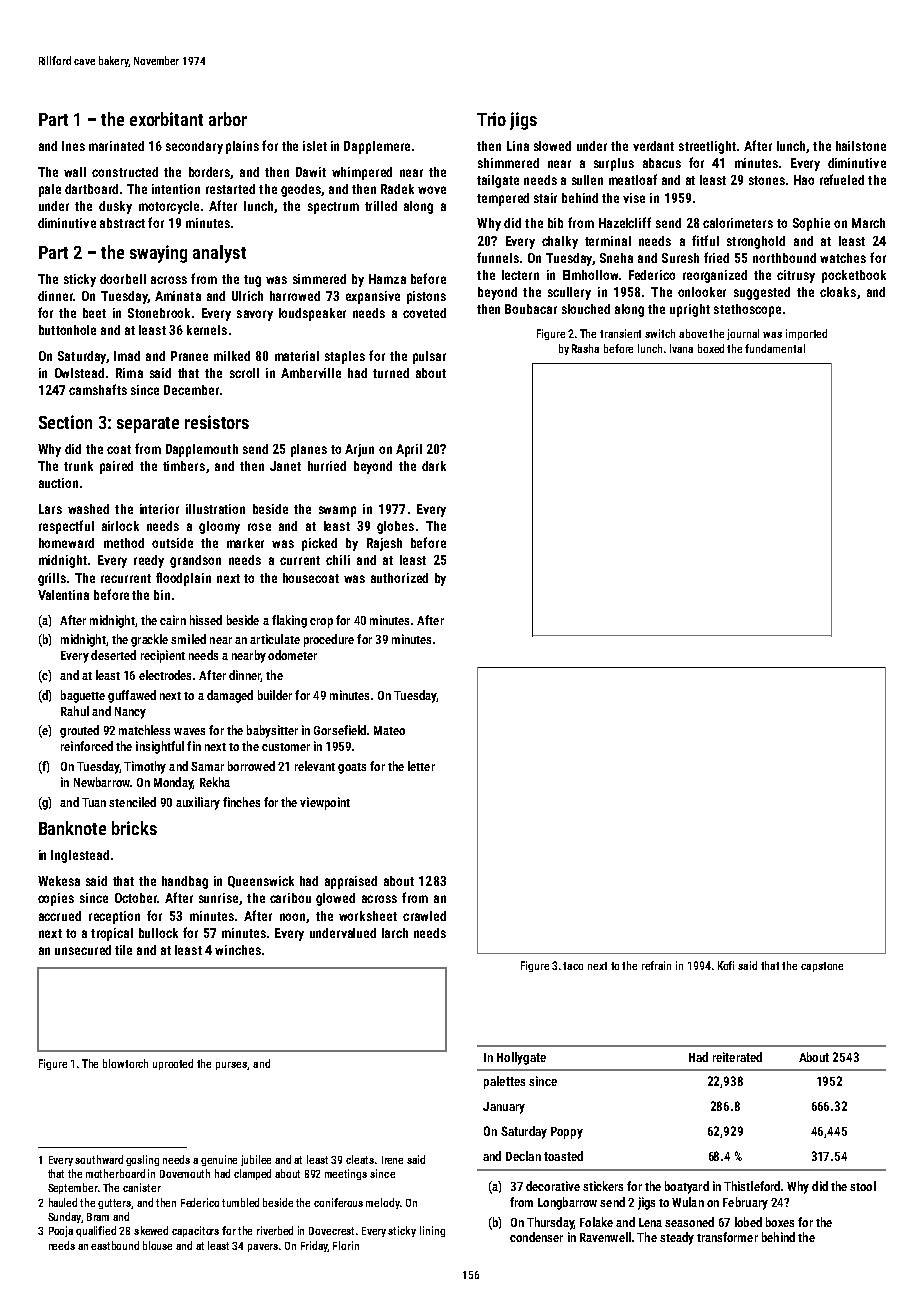 This page has height=1308, width=924. What do you see at coordinates (359, 450) in the page?
I see `Arjun` at bounding box center [359, 450].
